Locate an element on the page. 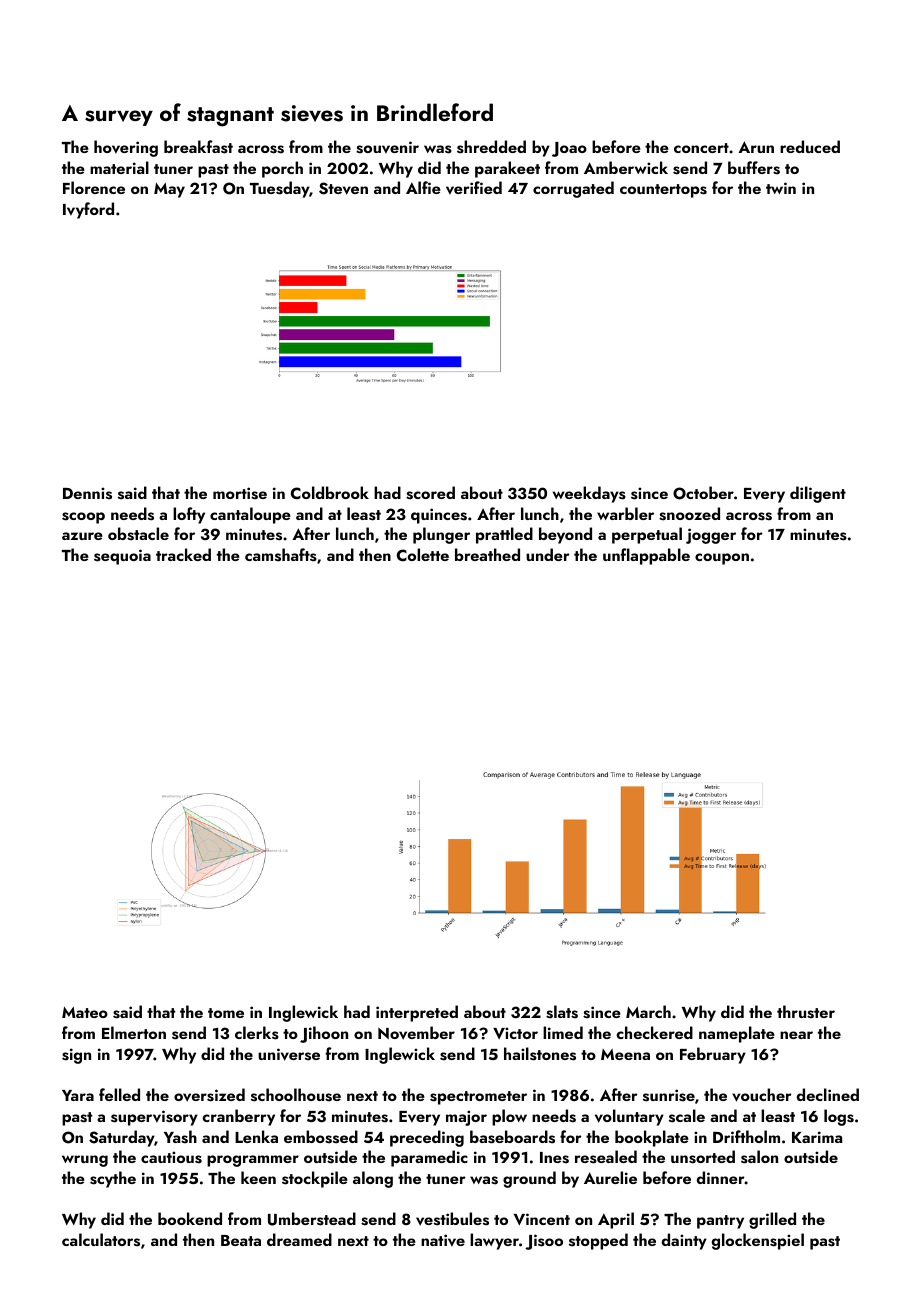 This page has height=1308, width=924. interpreted is located at coordinates (417, 1013).
